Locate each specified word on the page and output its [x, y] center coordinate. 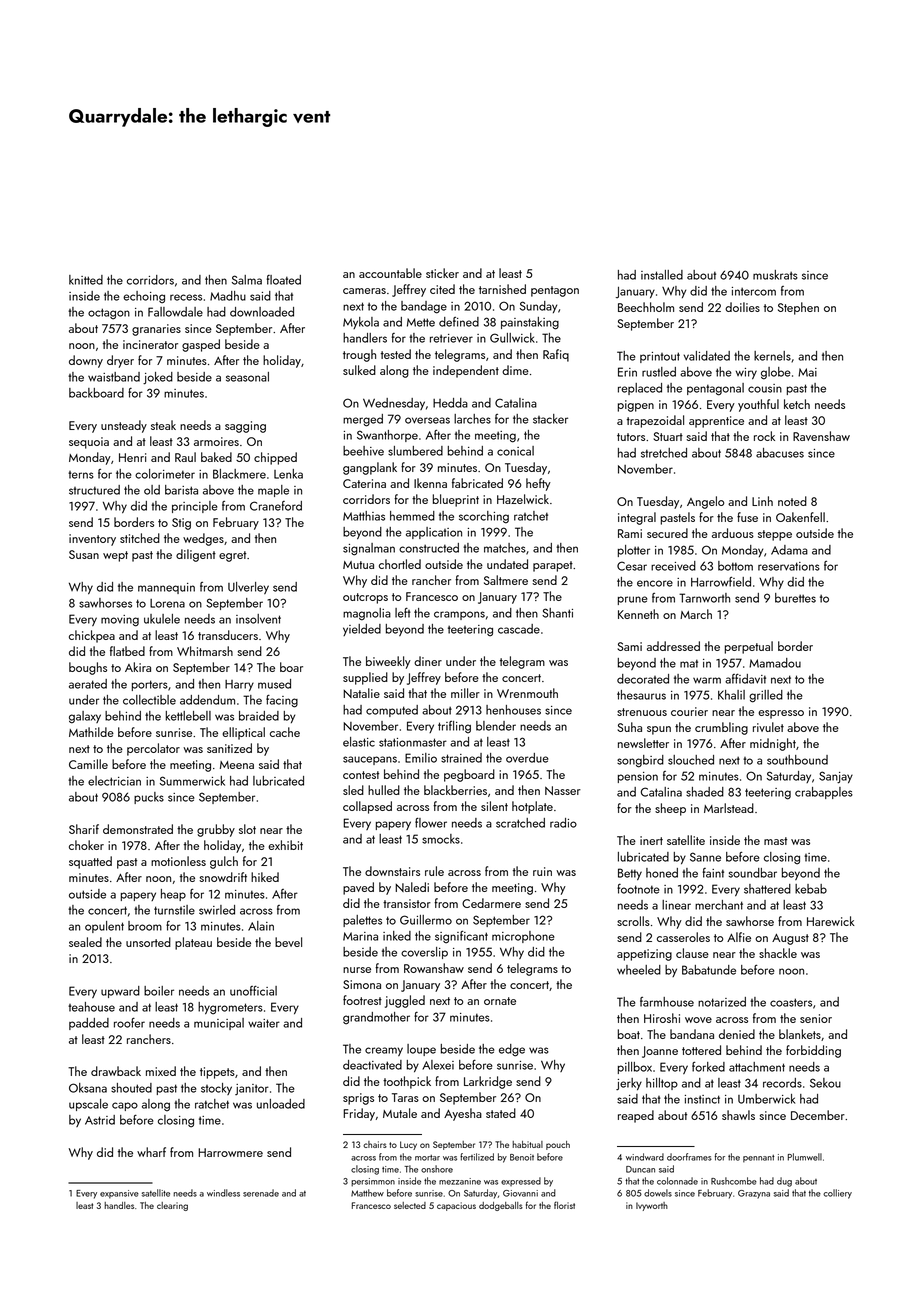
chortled [400, 564]
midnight [773, 744]
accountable [390, 273]
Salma [247, 280]
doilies [742, 307]
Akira [138, 667]
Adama [789, 550]
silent [494, 806]
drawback [116, 1071]
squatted [90, 862]
